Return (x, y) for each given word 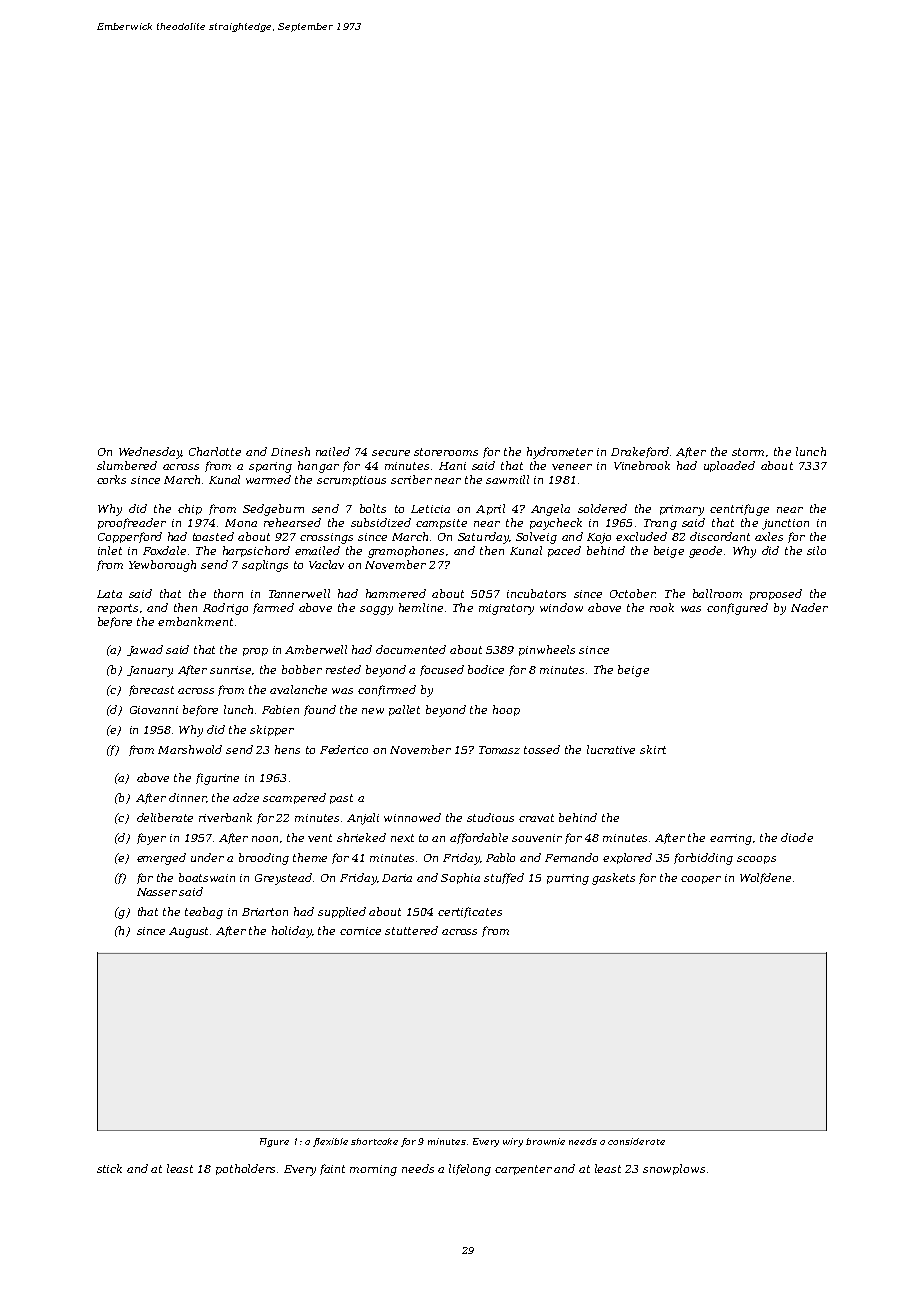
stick (109, 1168)
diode (797, 837)
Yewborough (162, 566)
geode (705, 552)
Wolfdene (765, 878)
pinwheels (547, 650)
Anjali (363, 819)
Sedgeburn (273, 510)
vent (320, 838)
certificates (470, 912)
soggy (376, 610)
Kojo (599, 538)
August (188, 932)
